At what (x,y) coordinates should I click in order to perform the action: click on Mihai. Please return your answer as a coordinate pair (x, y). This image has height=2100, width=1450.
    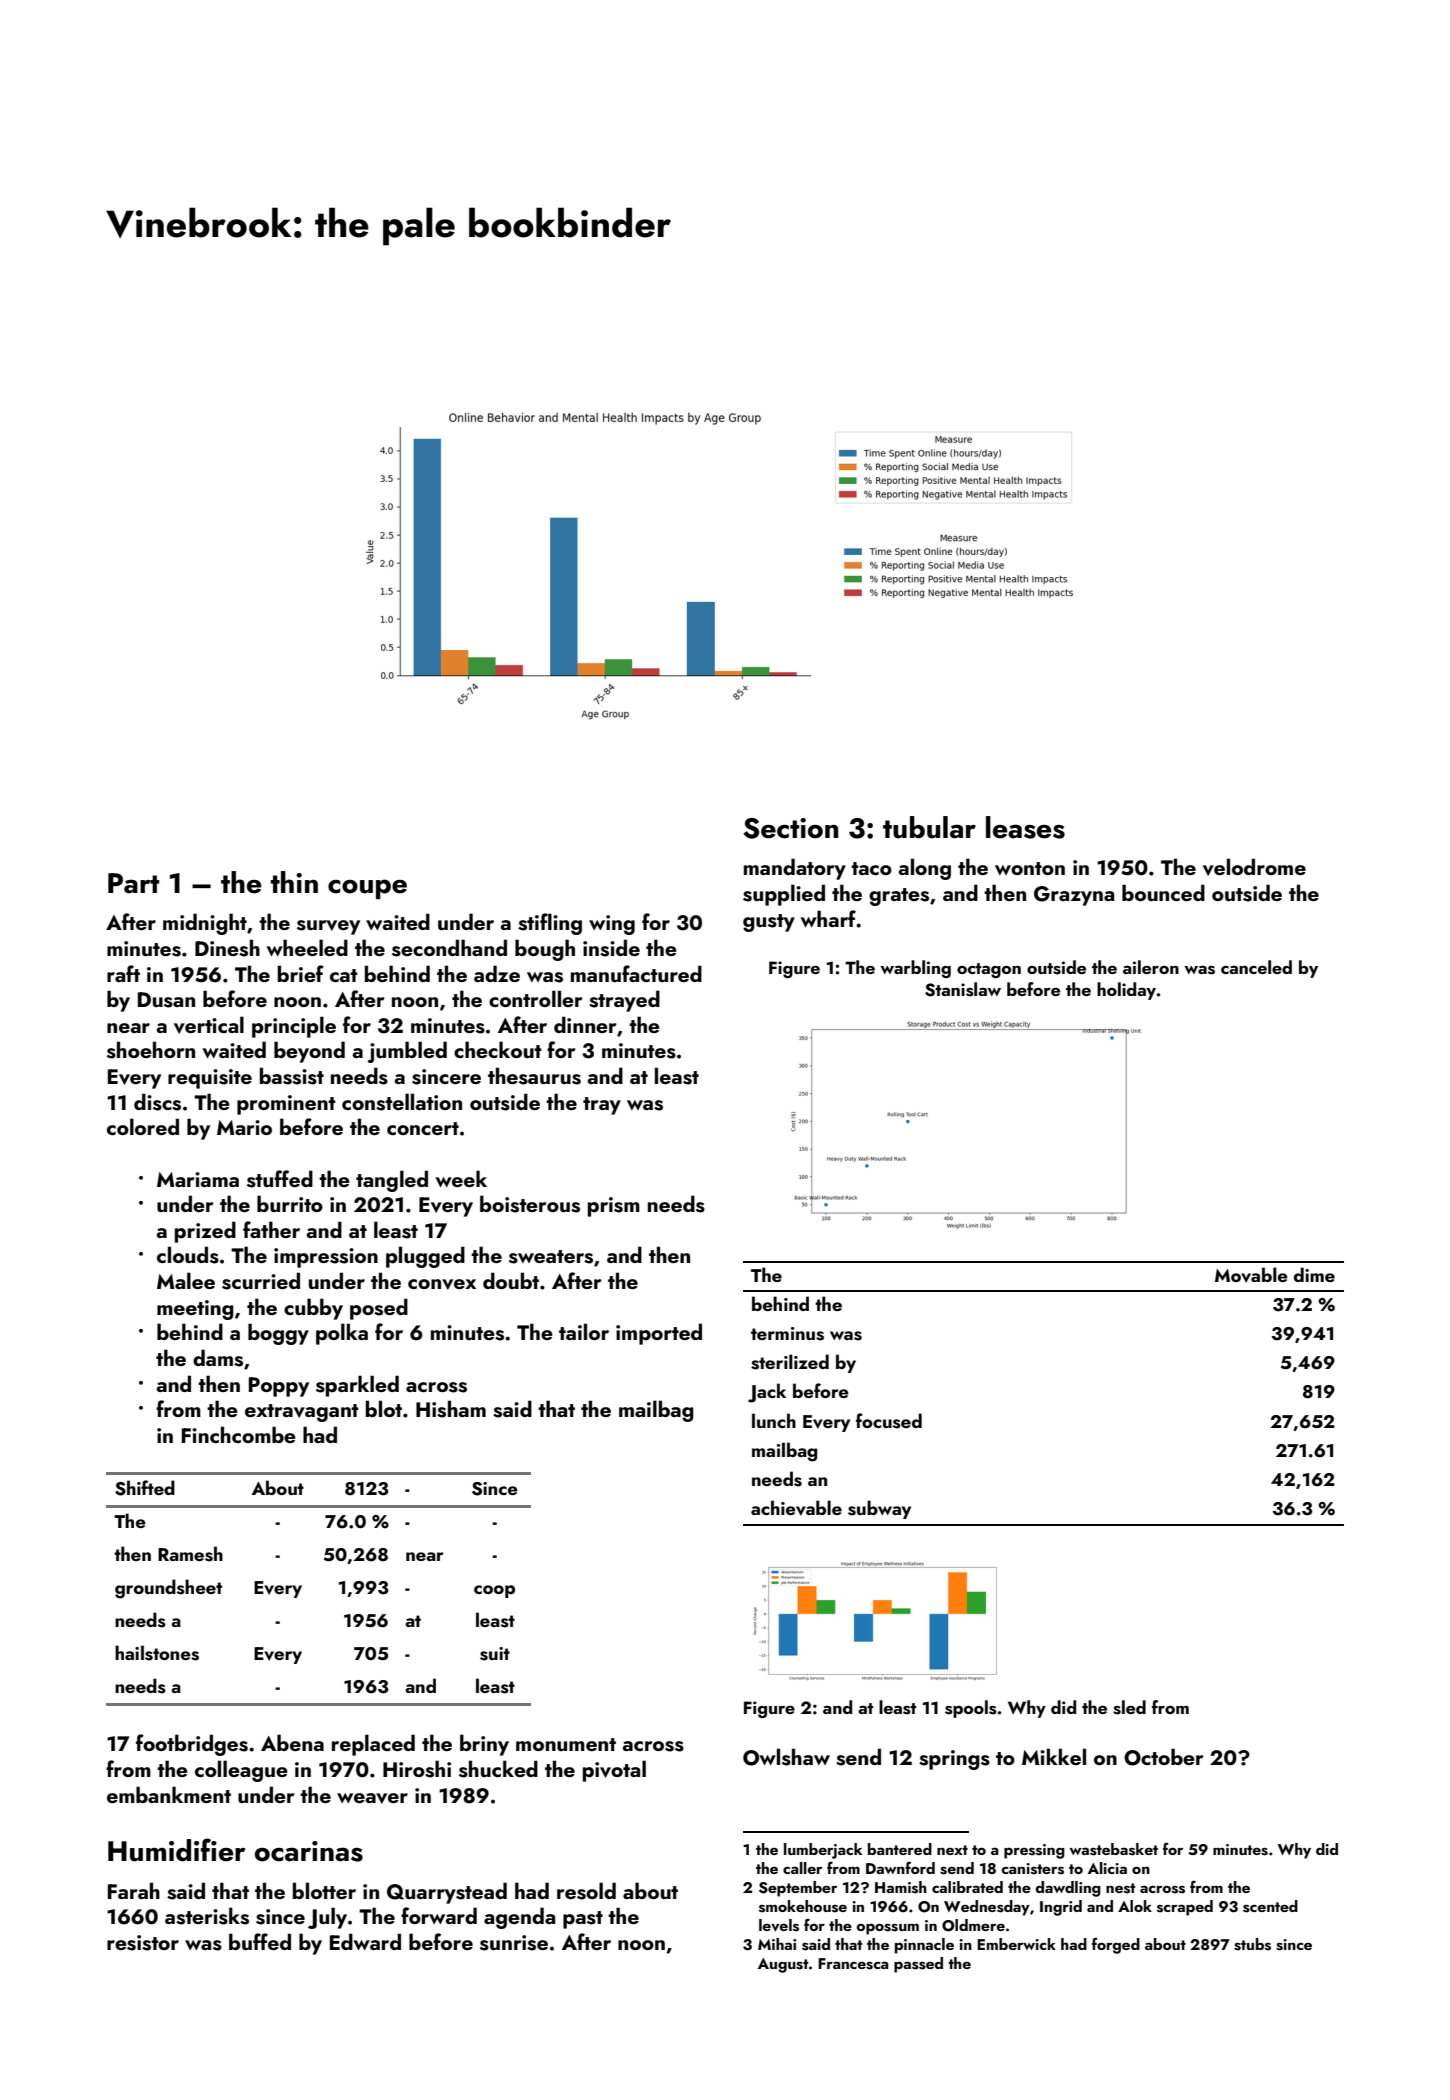
    Looking at the image, I should click on (777, 1944).
